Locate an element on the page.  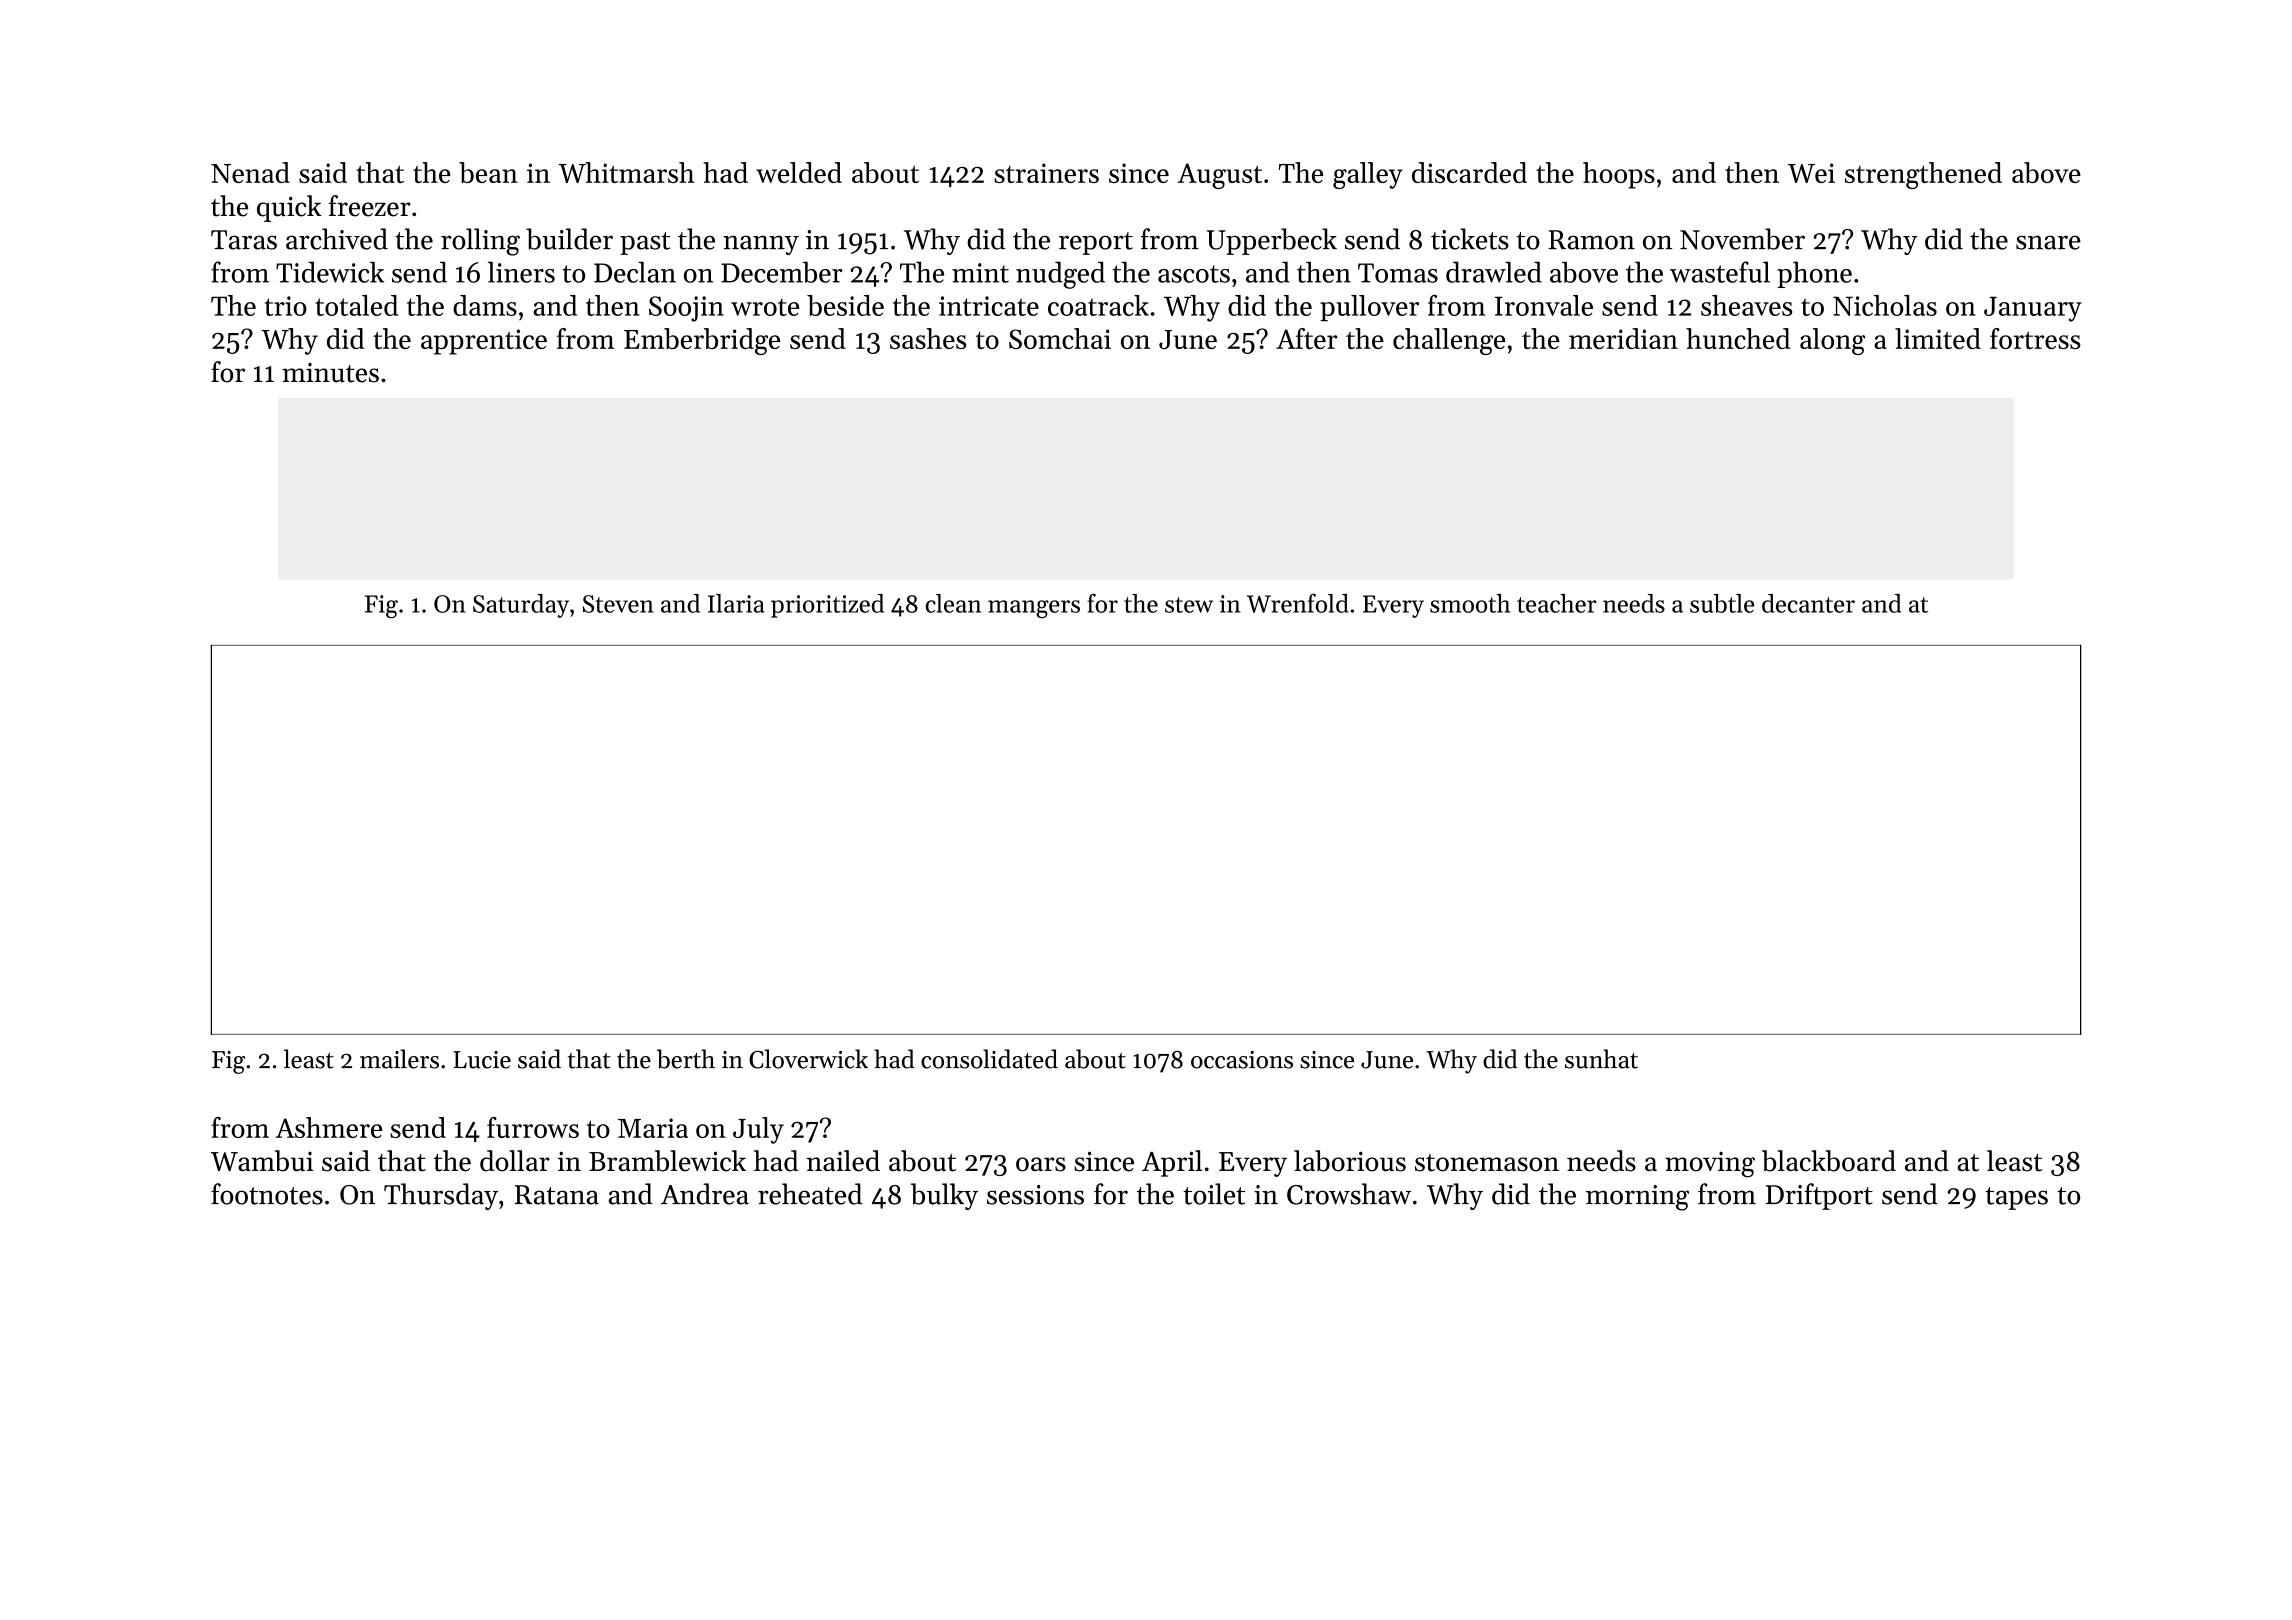
Thursday is located at coordinates (441, 1196).
